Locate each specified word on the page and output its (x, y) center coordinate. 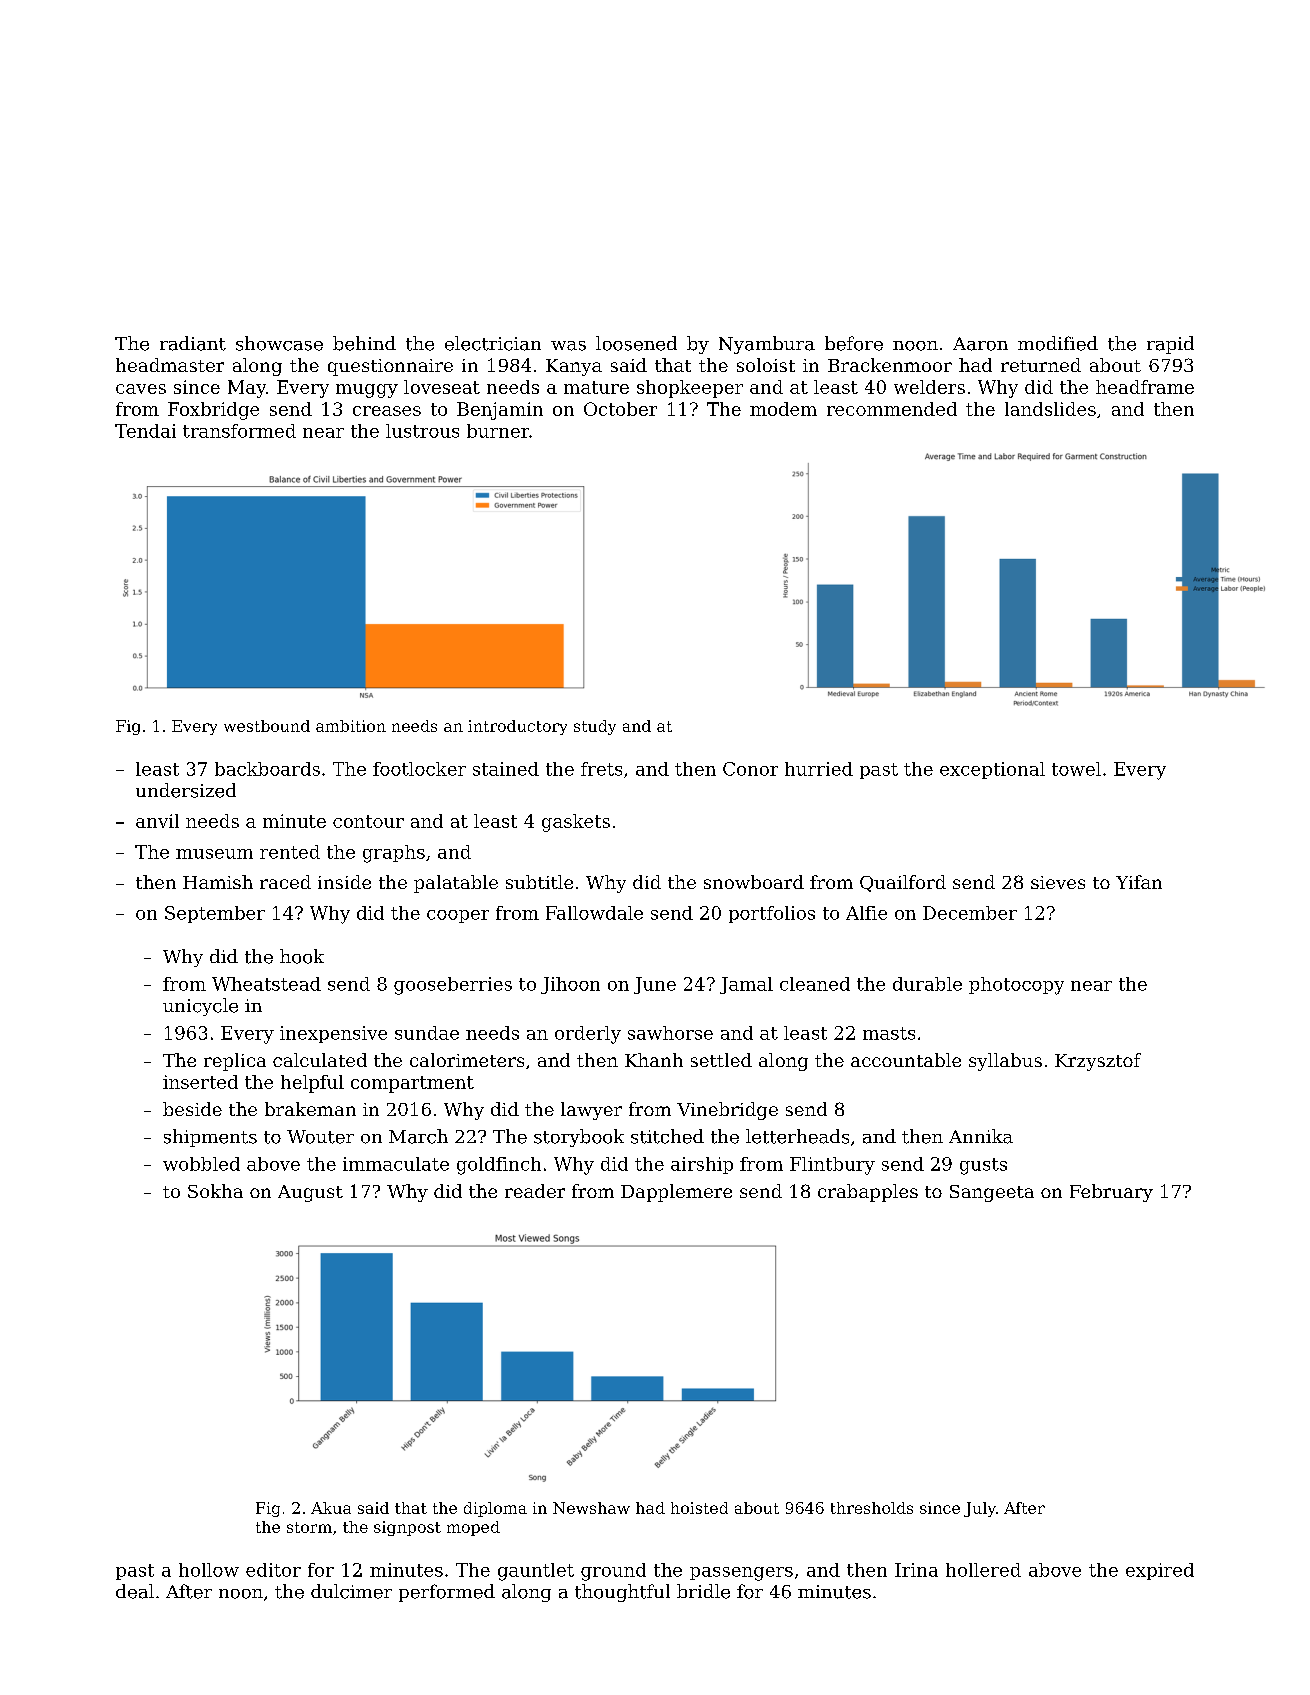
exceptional (992, 770)
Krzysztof (1098, 1062)
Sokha (215, 1191)
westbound (267, 726)
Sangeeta (992, 1193)
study (595, 727)
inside (344, 882)
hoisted (699, 1508)
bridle (703, 1591)
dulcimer (351, 1591)
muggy (367, 391)
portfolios (772, 914)
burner (498, 431)
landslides (1050, 409)
